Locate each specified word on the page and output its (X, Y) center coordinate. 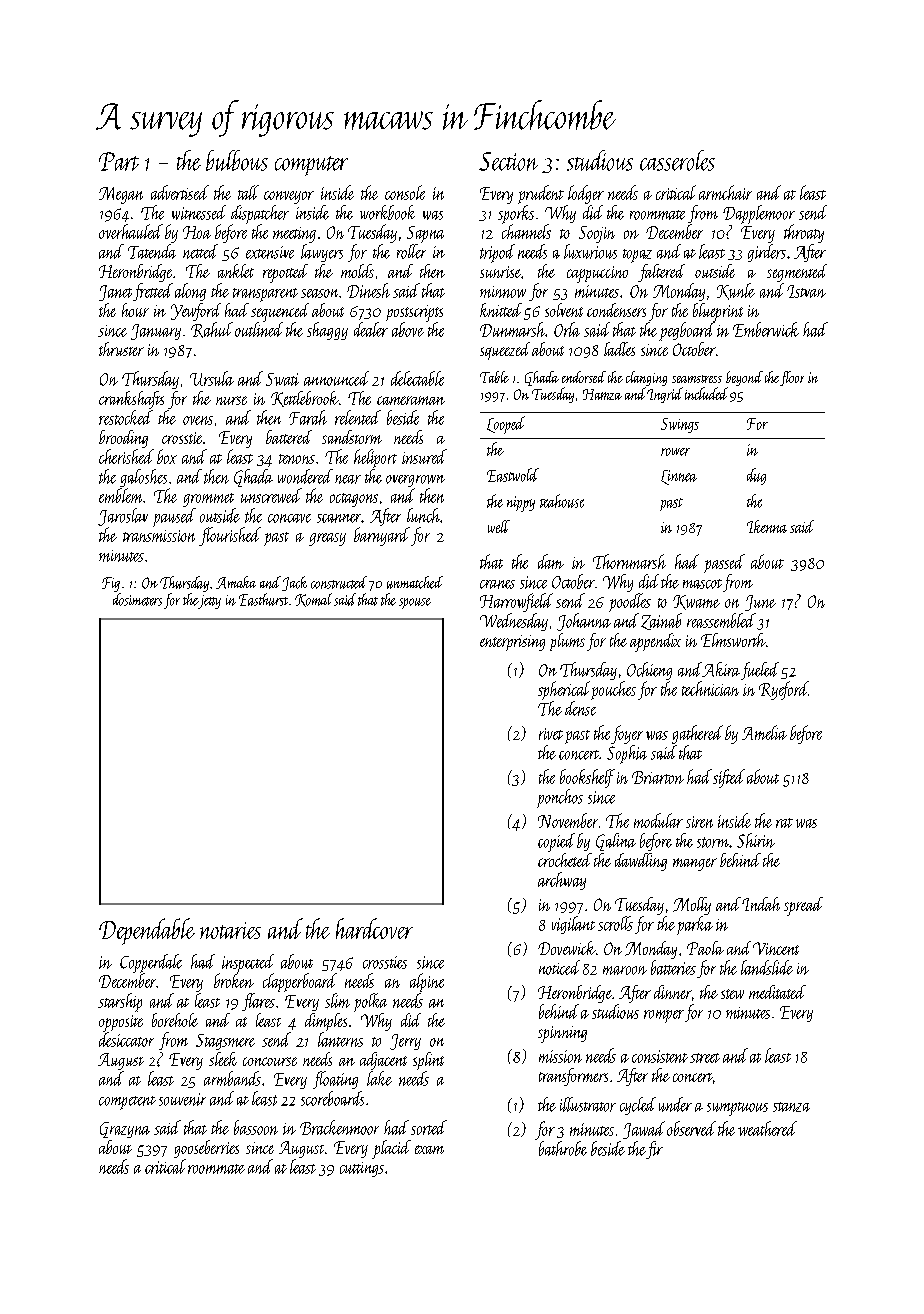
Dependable (147, 931)
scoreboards (332, 1098)
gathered (697, 734)
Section (508, 161)
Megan (121, 195)
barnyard (382, 536)
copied (556, 842)
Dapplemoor (759, 214)
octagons (354, 500)
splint (428, 1061)
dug (756, 476)
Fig (111, 584)
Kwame (696, 602)
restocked (126, 417)
